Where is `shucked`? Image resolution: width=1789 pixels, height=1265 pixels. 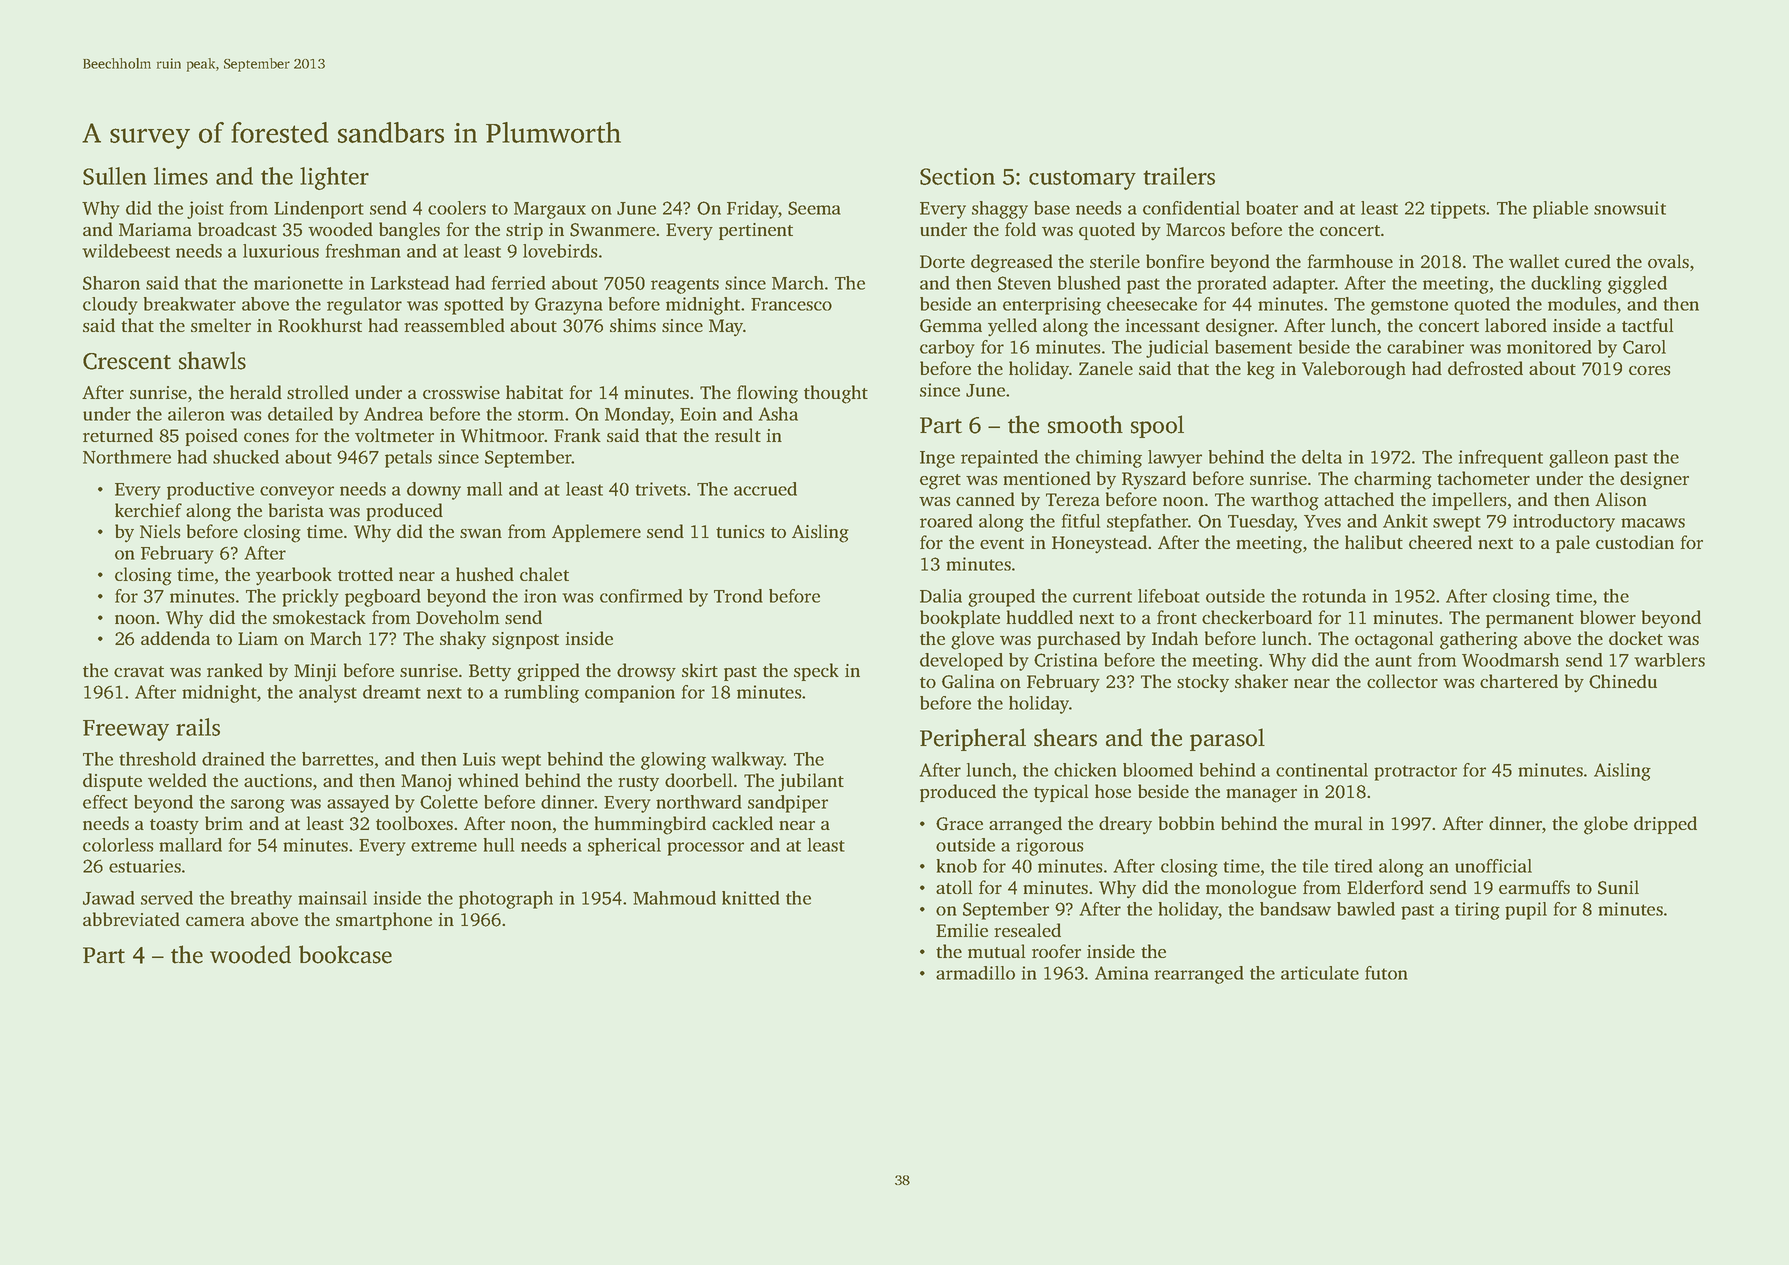
shucked is located at coordinates (246, 457).
